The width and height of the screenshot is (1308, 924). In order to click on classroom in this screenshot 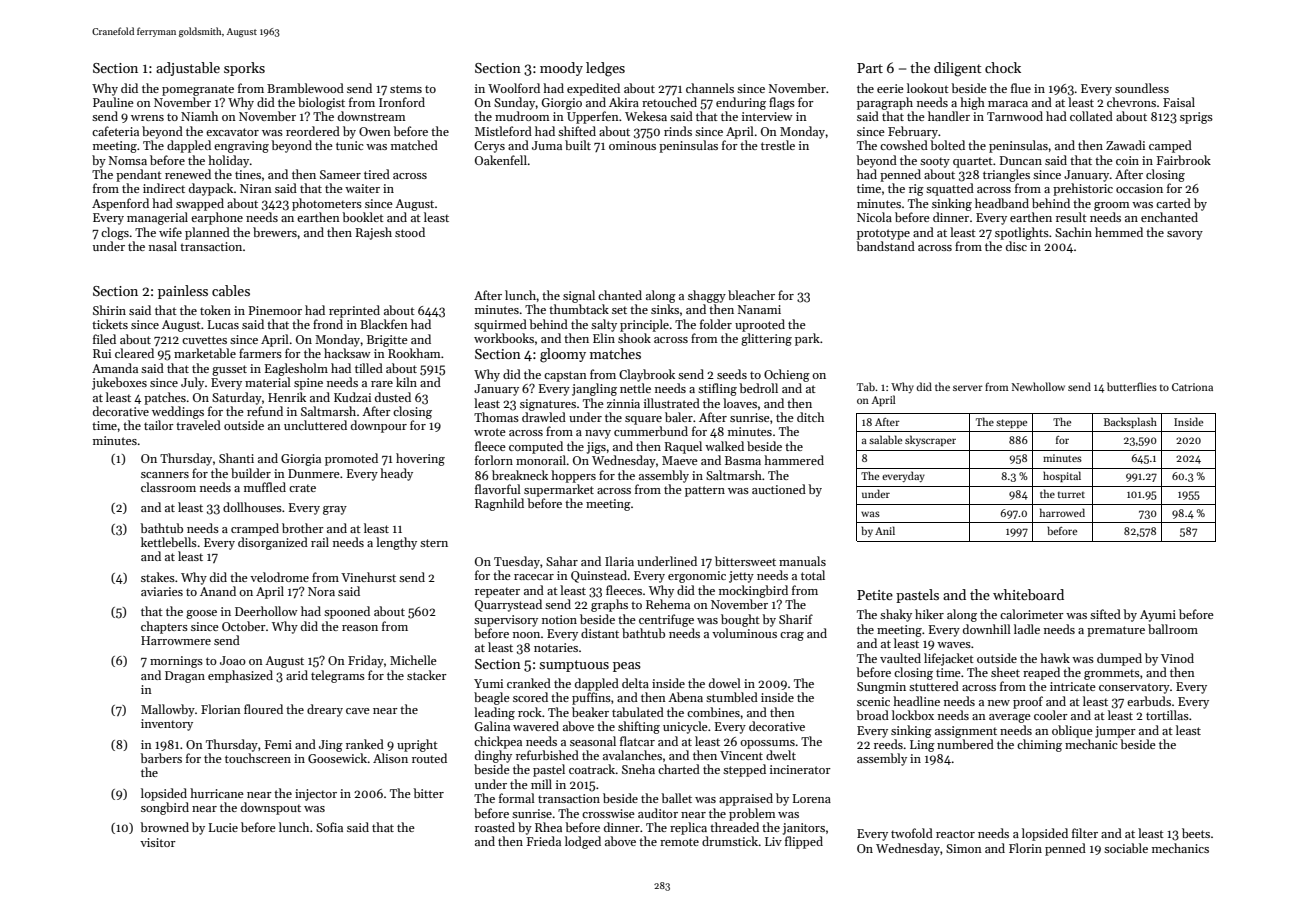, I will do `click(168, 487)`.
